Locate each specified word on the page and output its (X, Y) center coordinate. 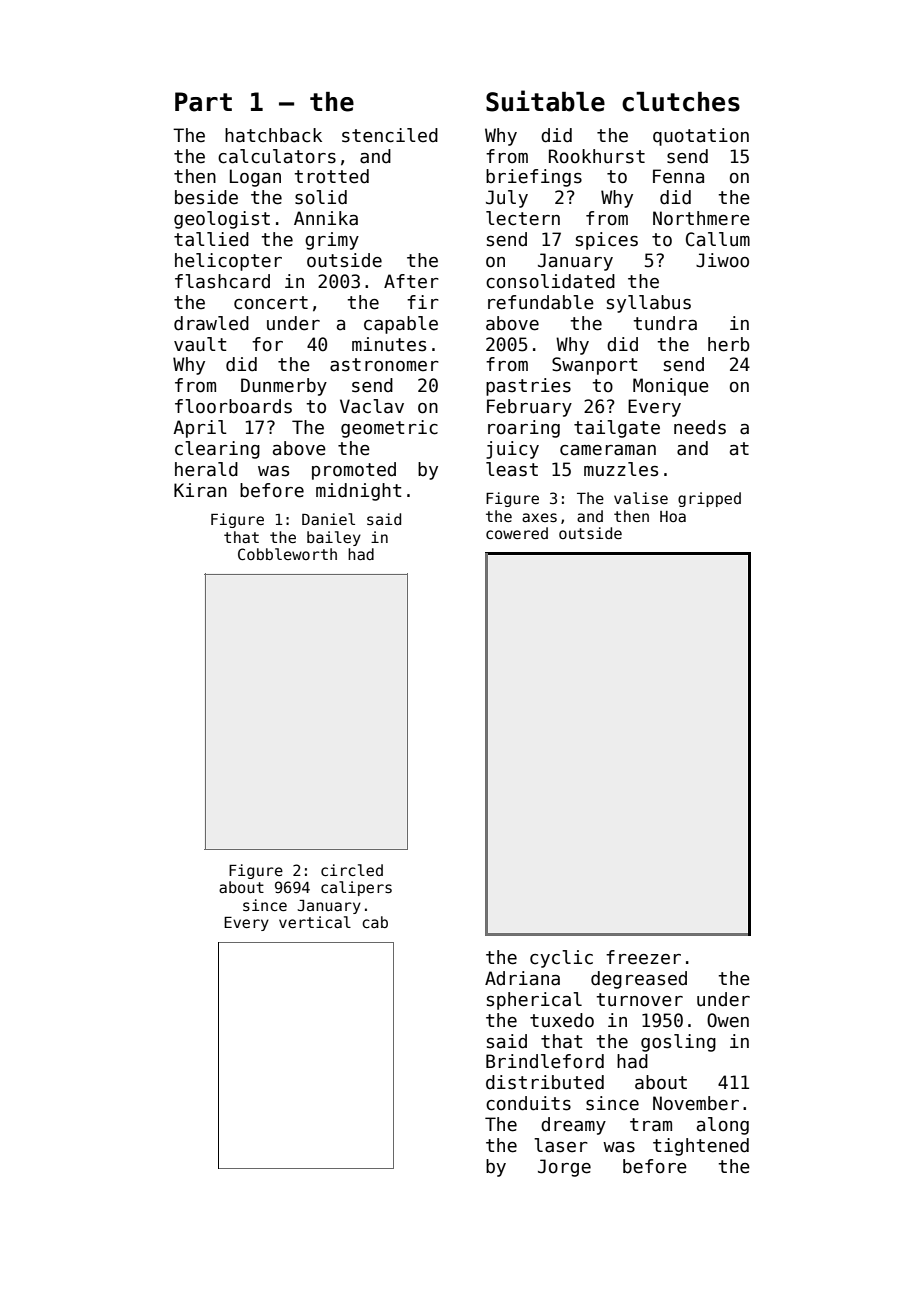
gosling (678, 1043)
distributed (545, 1082)
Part (203, 102)
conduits (528, 1103)
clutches (681, 102)
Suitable (545, 101)
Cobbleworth (287, 554)
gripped (709, 499)
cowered (517, 533)
